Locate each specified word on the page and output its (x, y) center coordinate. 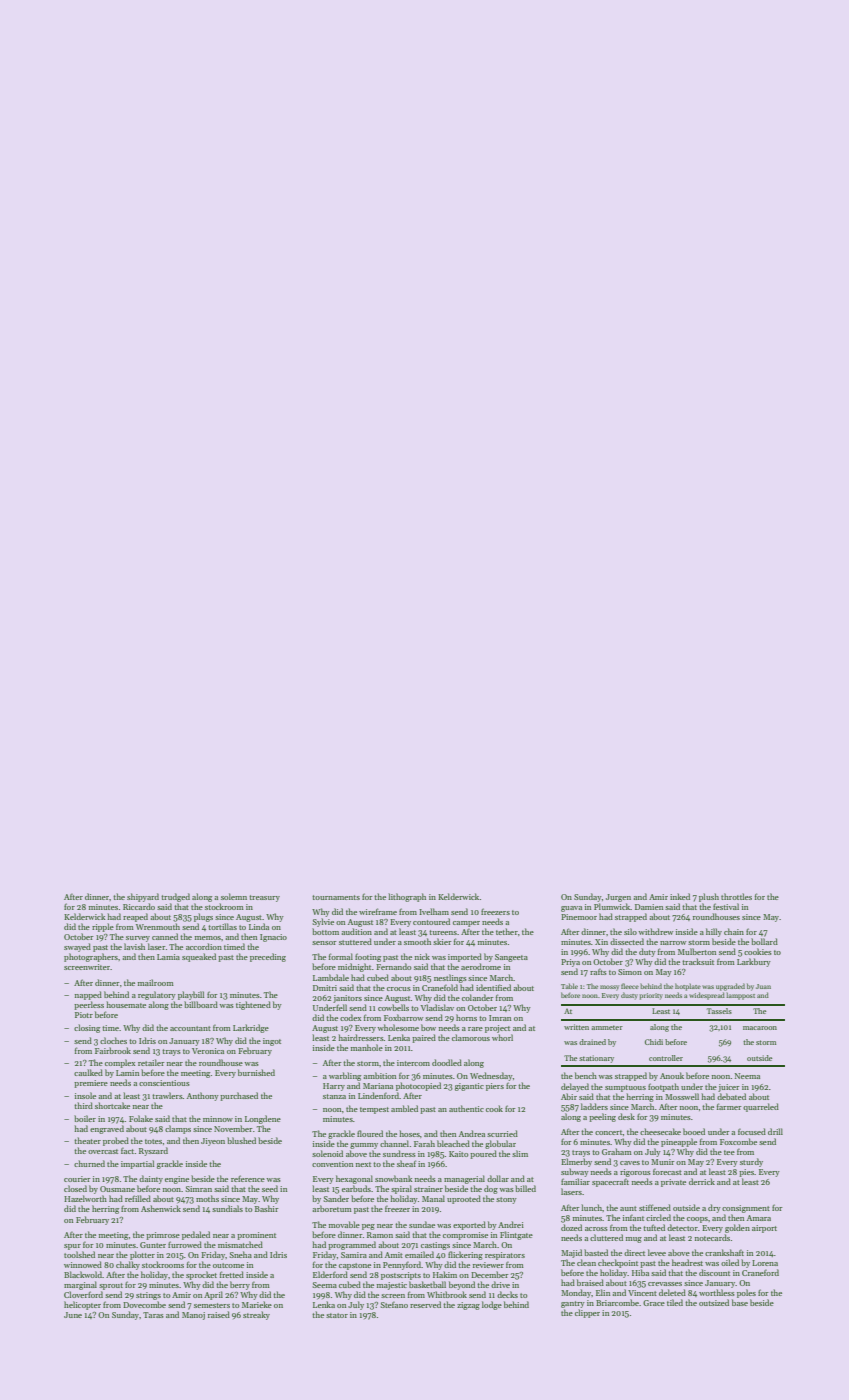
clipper (587, 1313)
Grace (654, 1303)
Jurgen (618, 898)
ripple (103, 927)
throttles (736, 896)
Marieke (257, 1304)
